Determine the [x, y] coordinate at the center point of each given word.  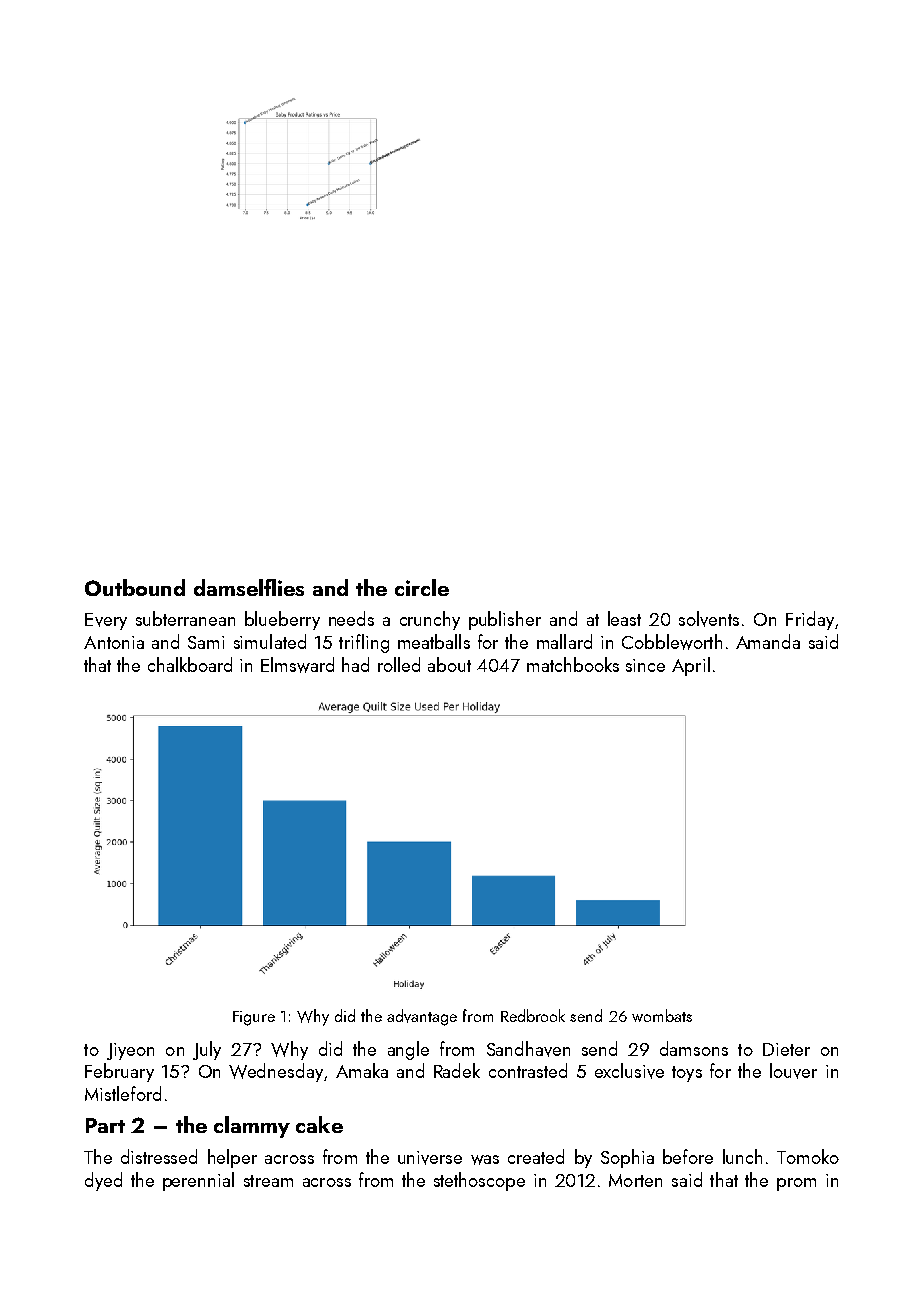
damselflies [249, 587]
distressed [159, 1156]
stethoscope [479, 1181]
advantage [422, 1017]
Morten [635, 1180]
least [624, 618]
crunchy [430, 620]
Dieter [786, 1049]
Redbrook [533, 1015]
